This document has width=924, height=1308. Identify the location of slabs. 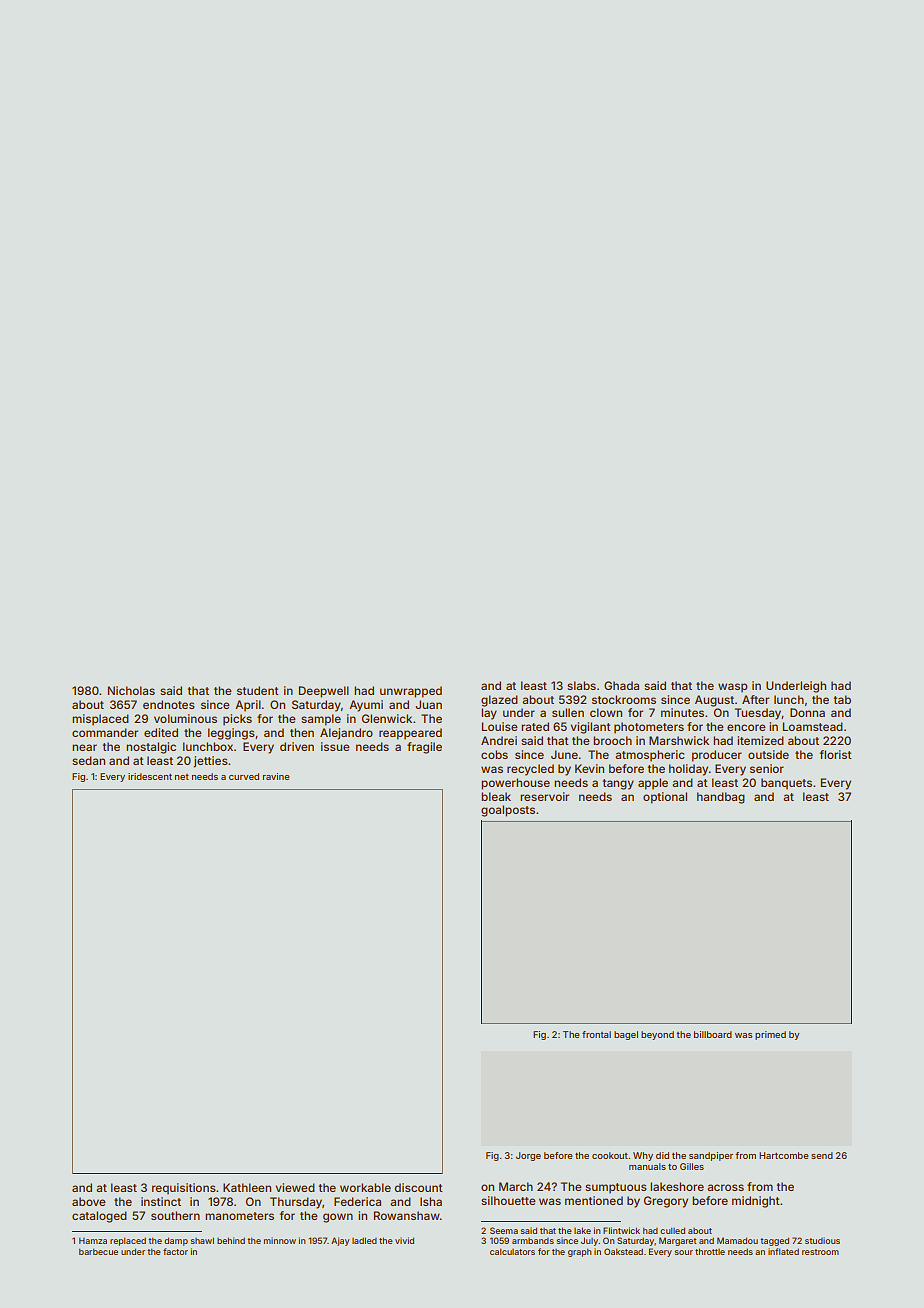
(581, 685).
